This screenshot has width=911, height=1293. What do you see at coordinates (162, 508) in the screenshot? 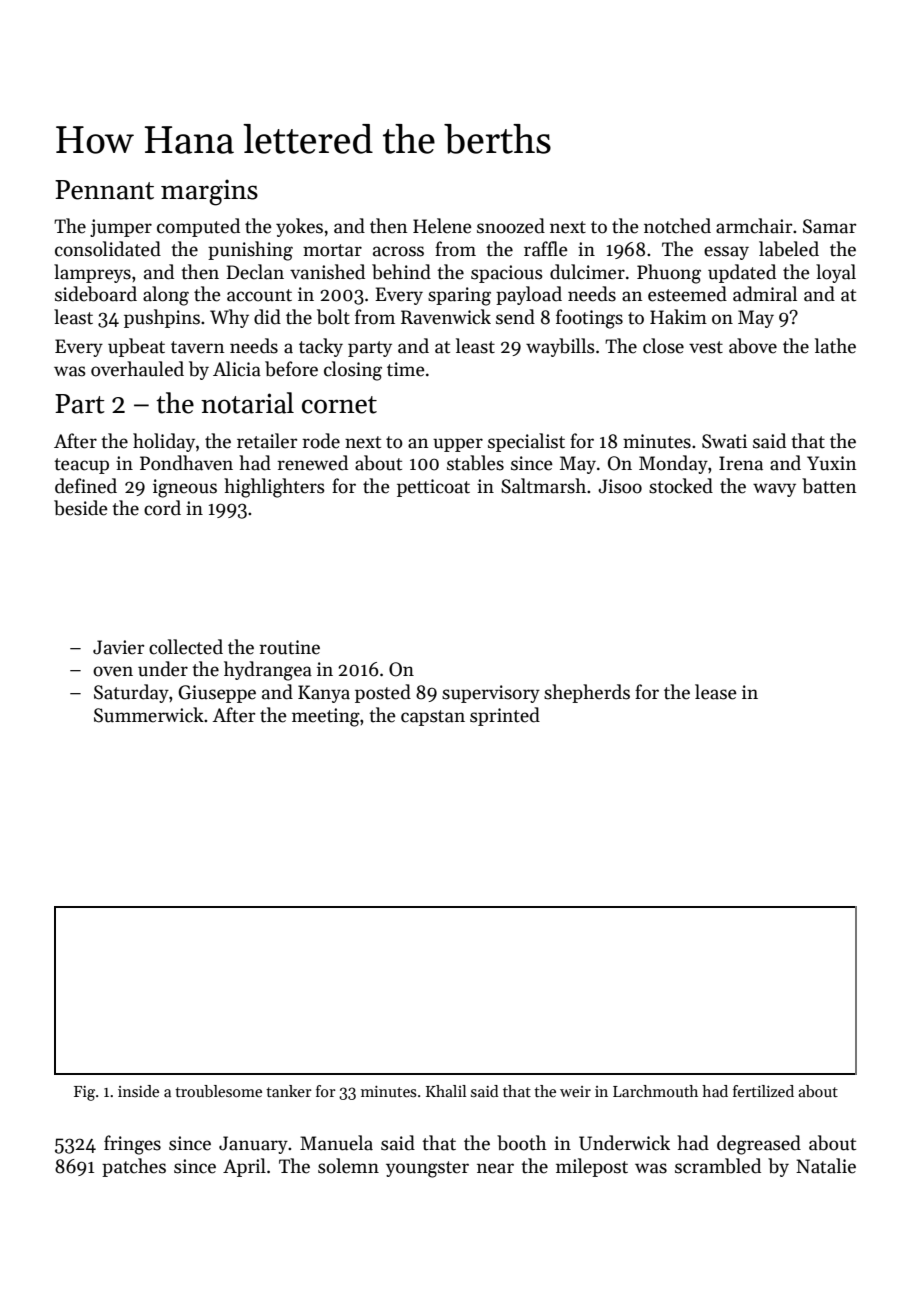
I see `cord` at bounding box center [162, 508].
